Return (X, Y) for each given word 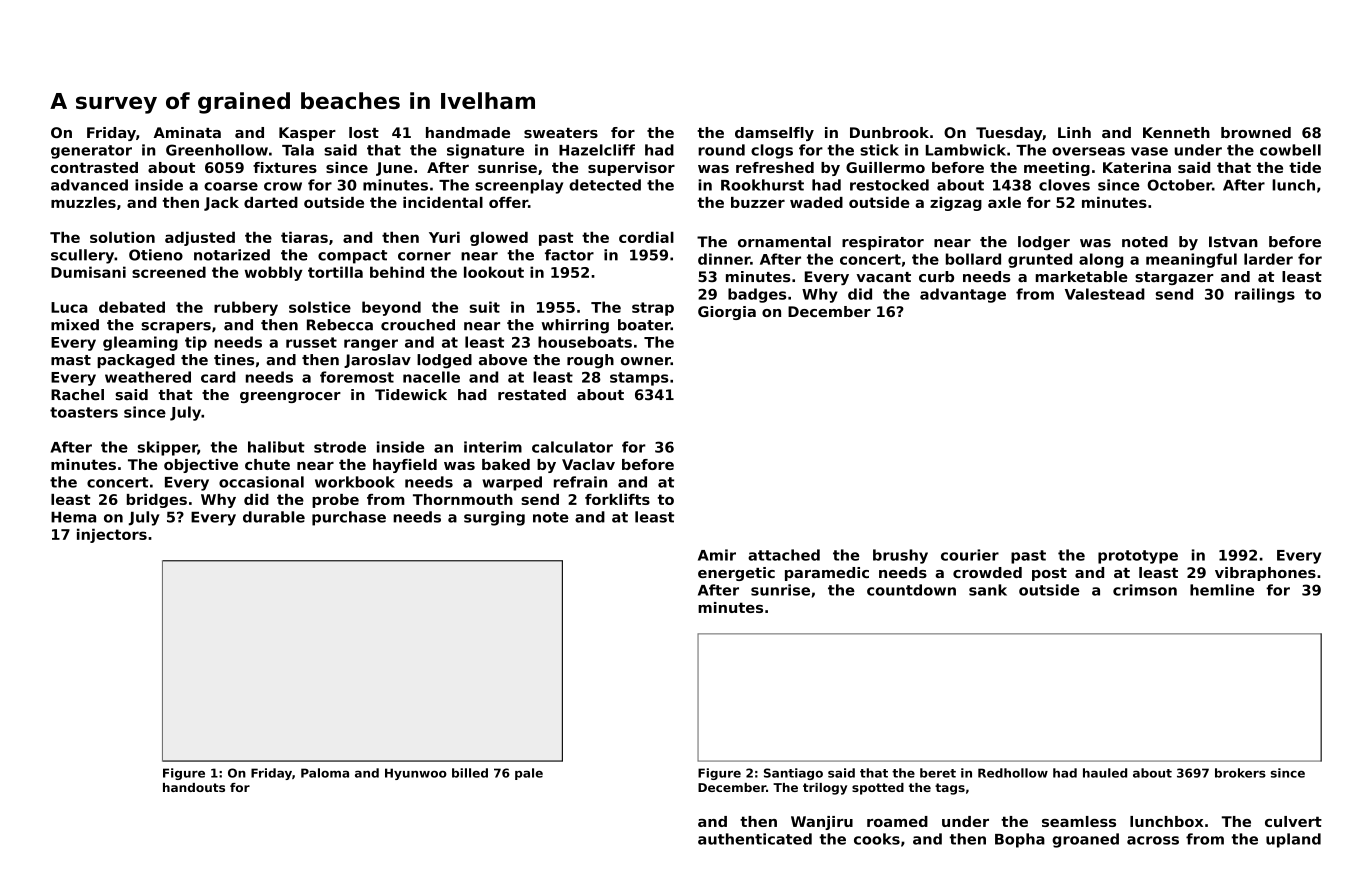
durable (274, 517)
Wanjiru (822, 823)
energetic (736, 574)
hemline (1222, 590)
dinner (724, 259)
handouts (194, 787)
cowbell (1290, 150)
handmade (468, 132)
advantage (963, 295)
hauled (1105, 773)
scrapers (176, 327)
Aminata (187, 132)
